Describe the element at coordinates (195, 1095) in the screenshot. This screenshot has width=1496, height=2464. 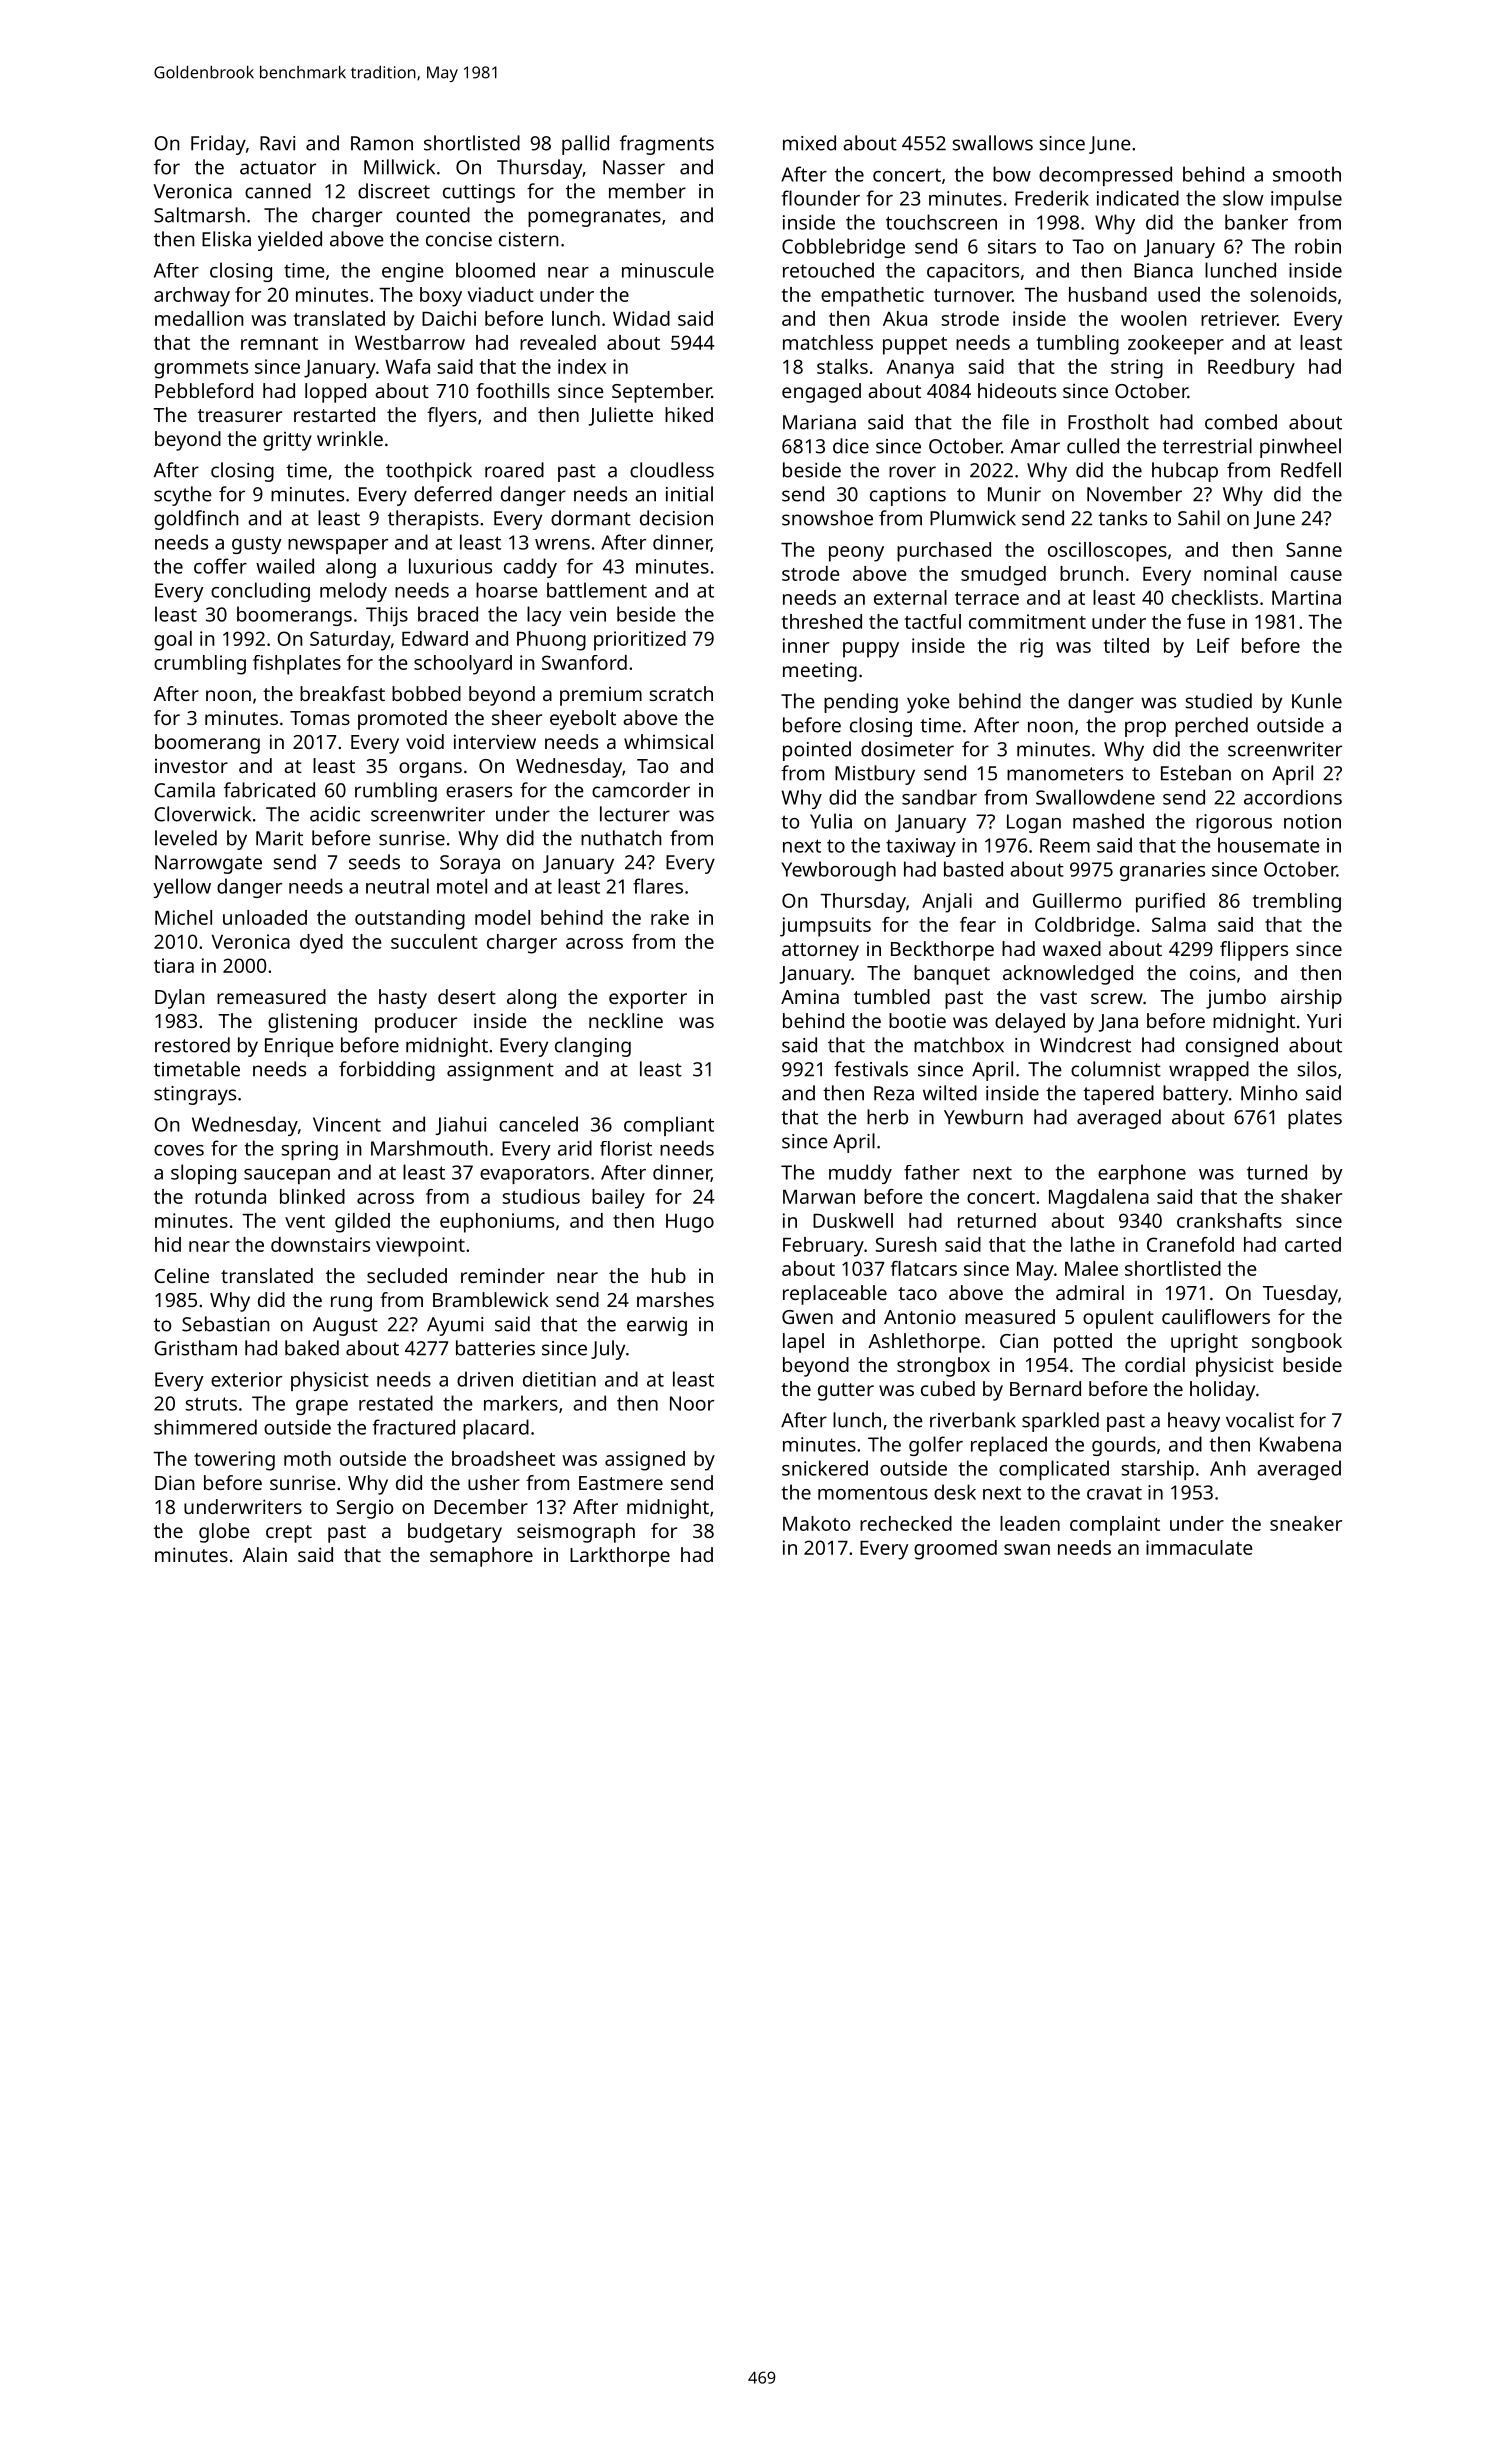
I see `stingrays` at that location.
